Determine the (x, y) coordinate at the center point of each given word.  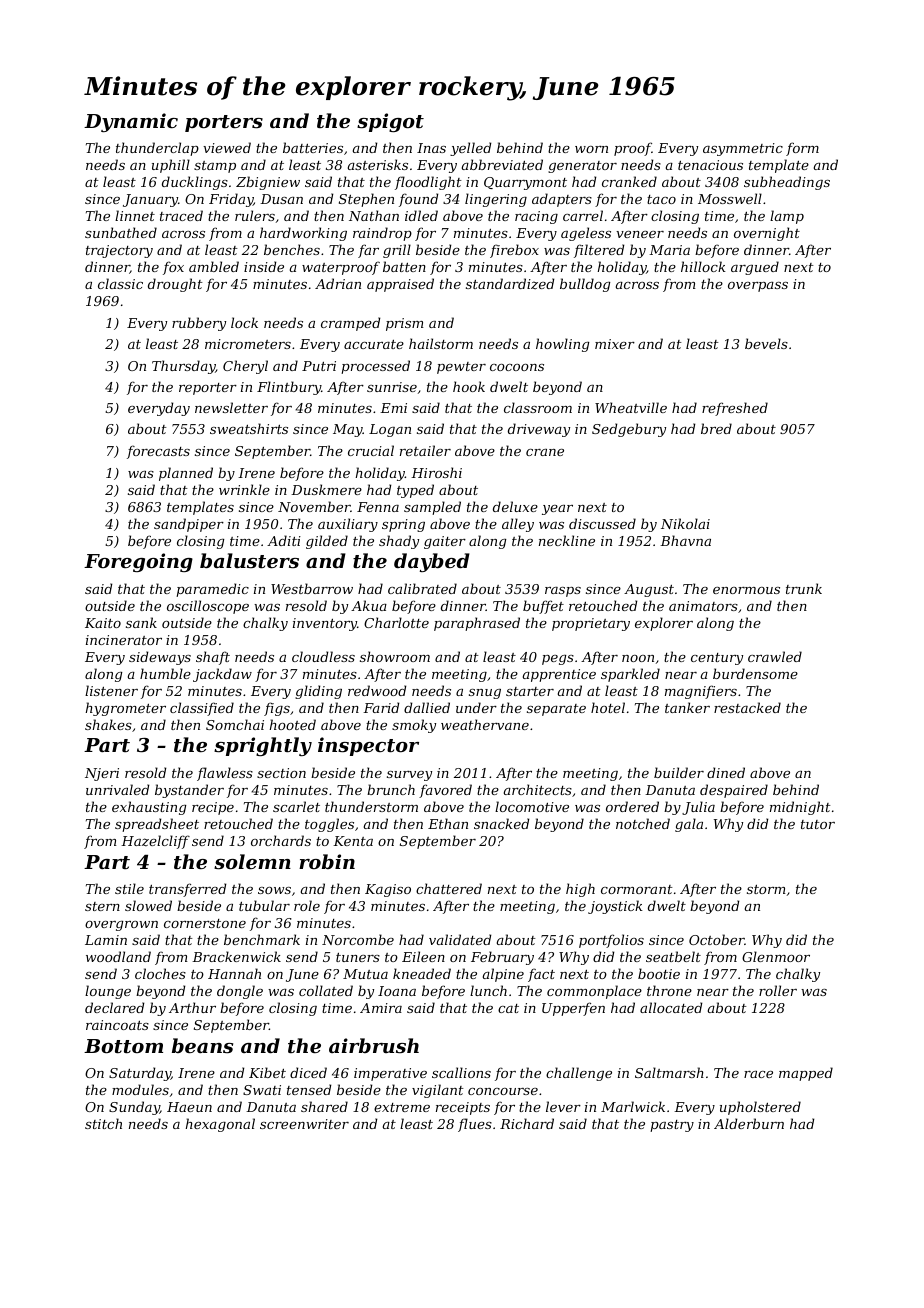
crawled (775, 656)
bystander (189, 791)
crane (545, 452)
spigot (390, 122)
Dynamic (131, 122)
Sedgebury (629, 430)
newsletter (231, 407)
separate (556, 710)
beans (202, 1045)
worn (591, 149)
